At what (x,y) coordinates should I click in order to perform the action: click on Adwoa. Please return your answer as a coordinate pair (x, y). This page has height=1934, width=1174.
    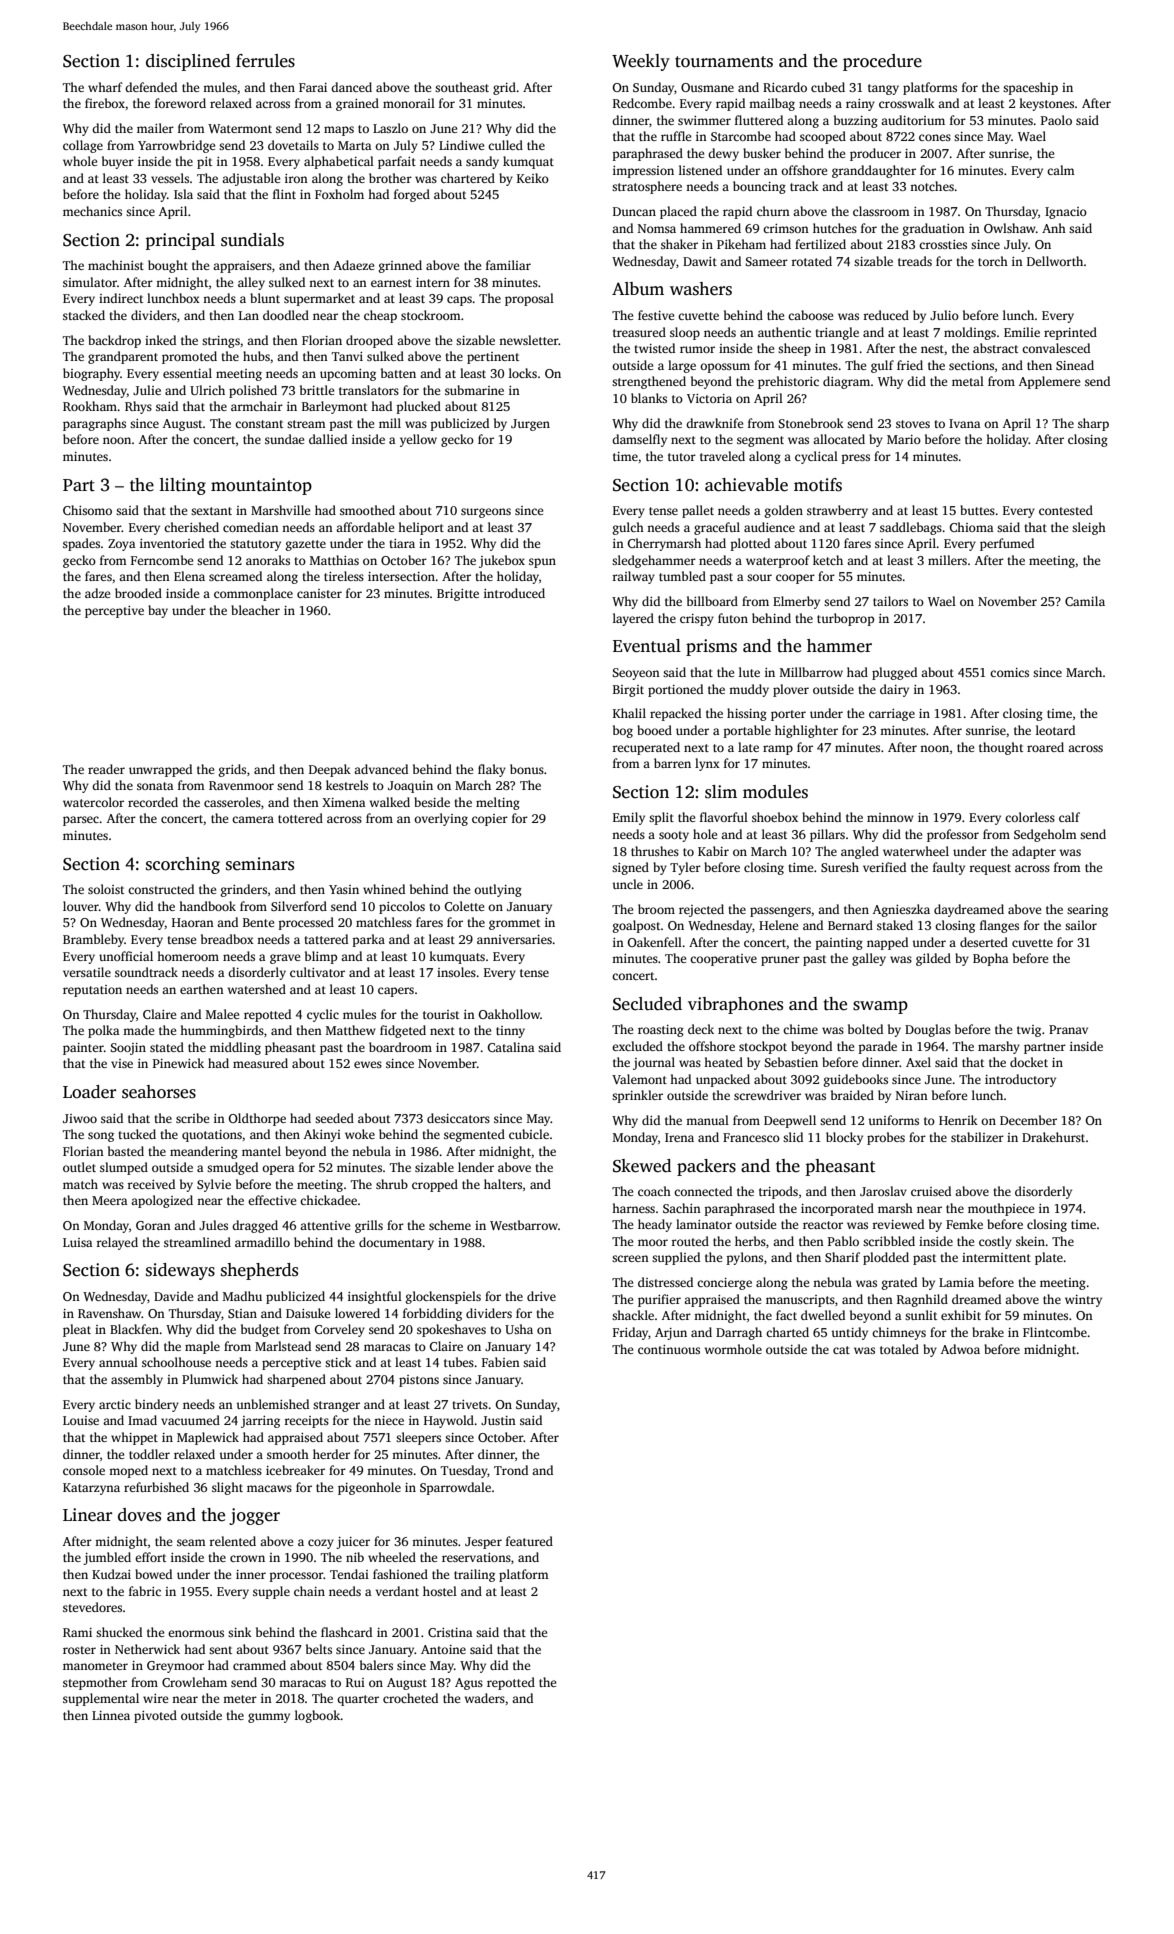
    Looking at the image, I should click on (960, 1349).
